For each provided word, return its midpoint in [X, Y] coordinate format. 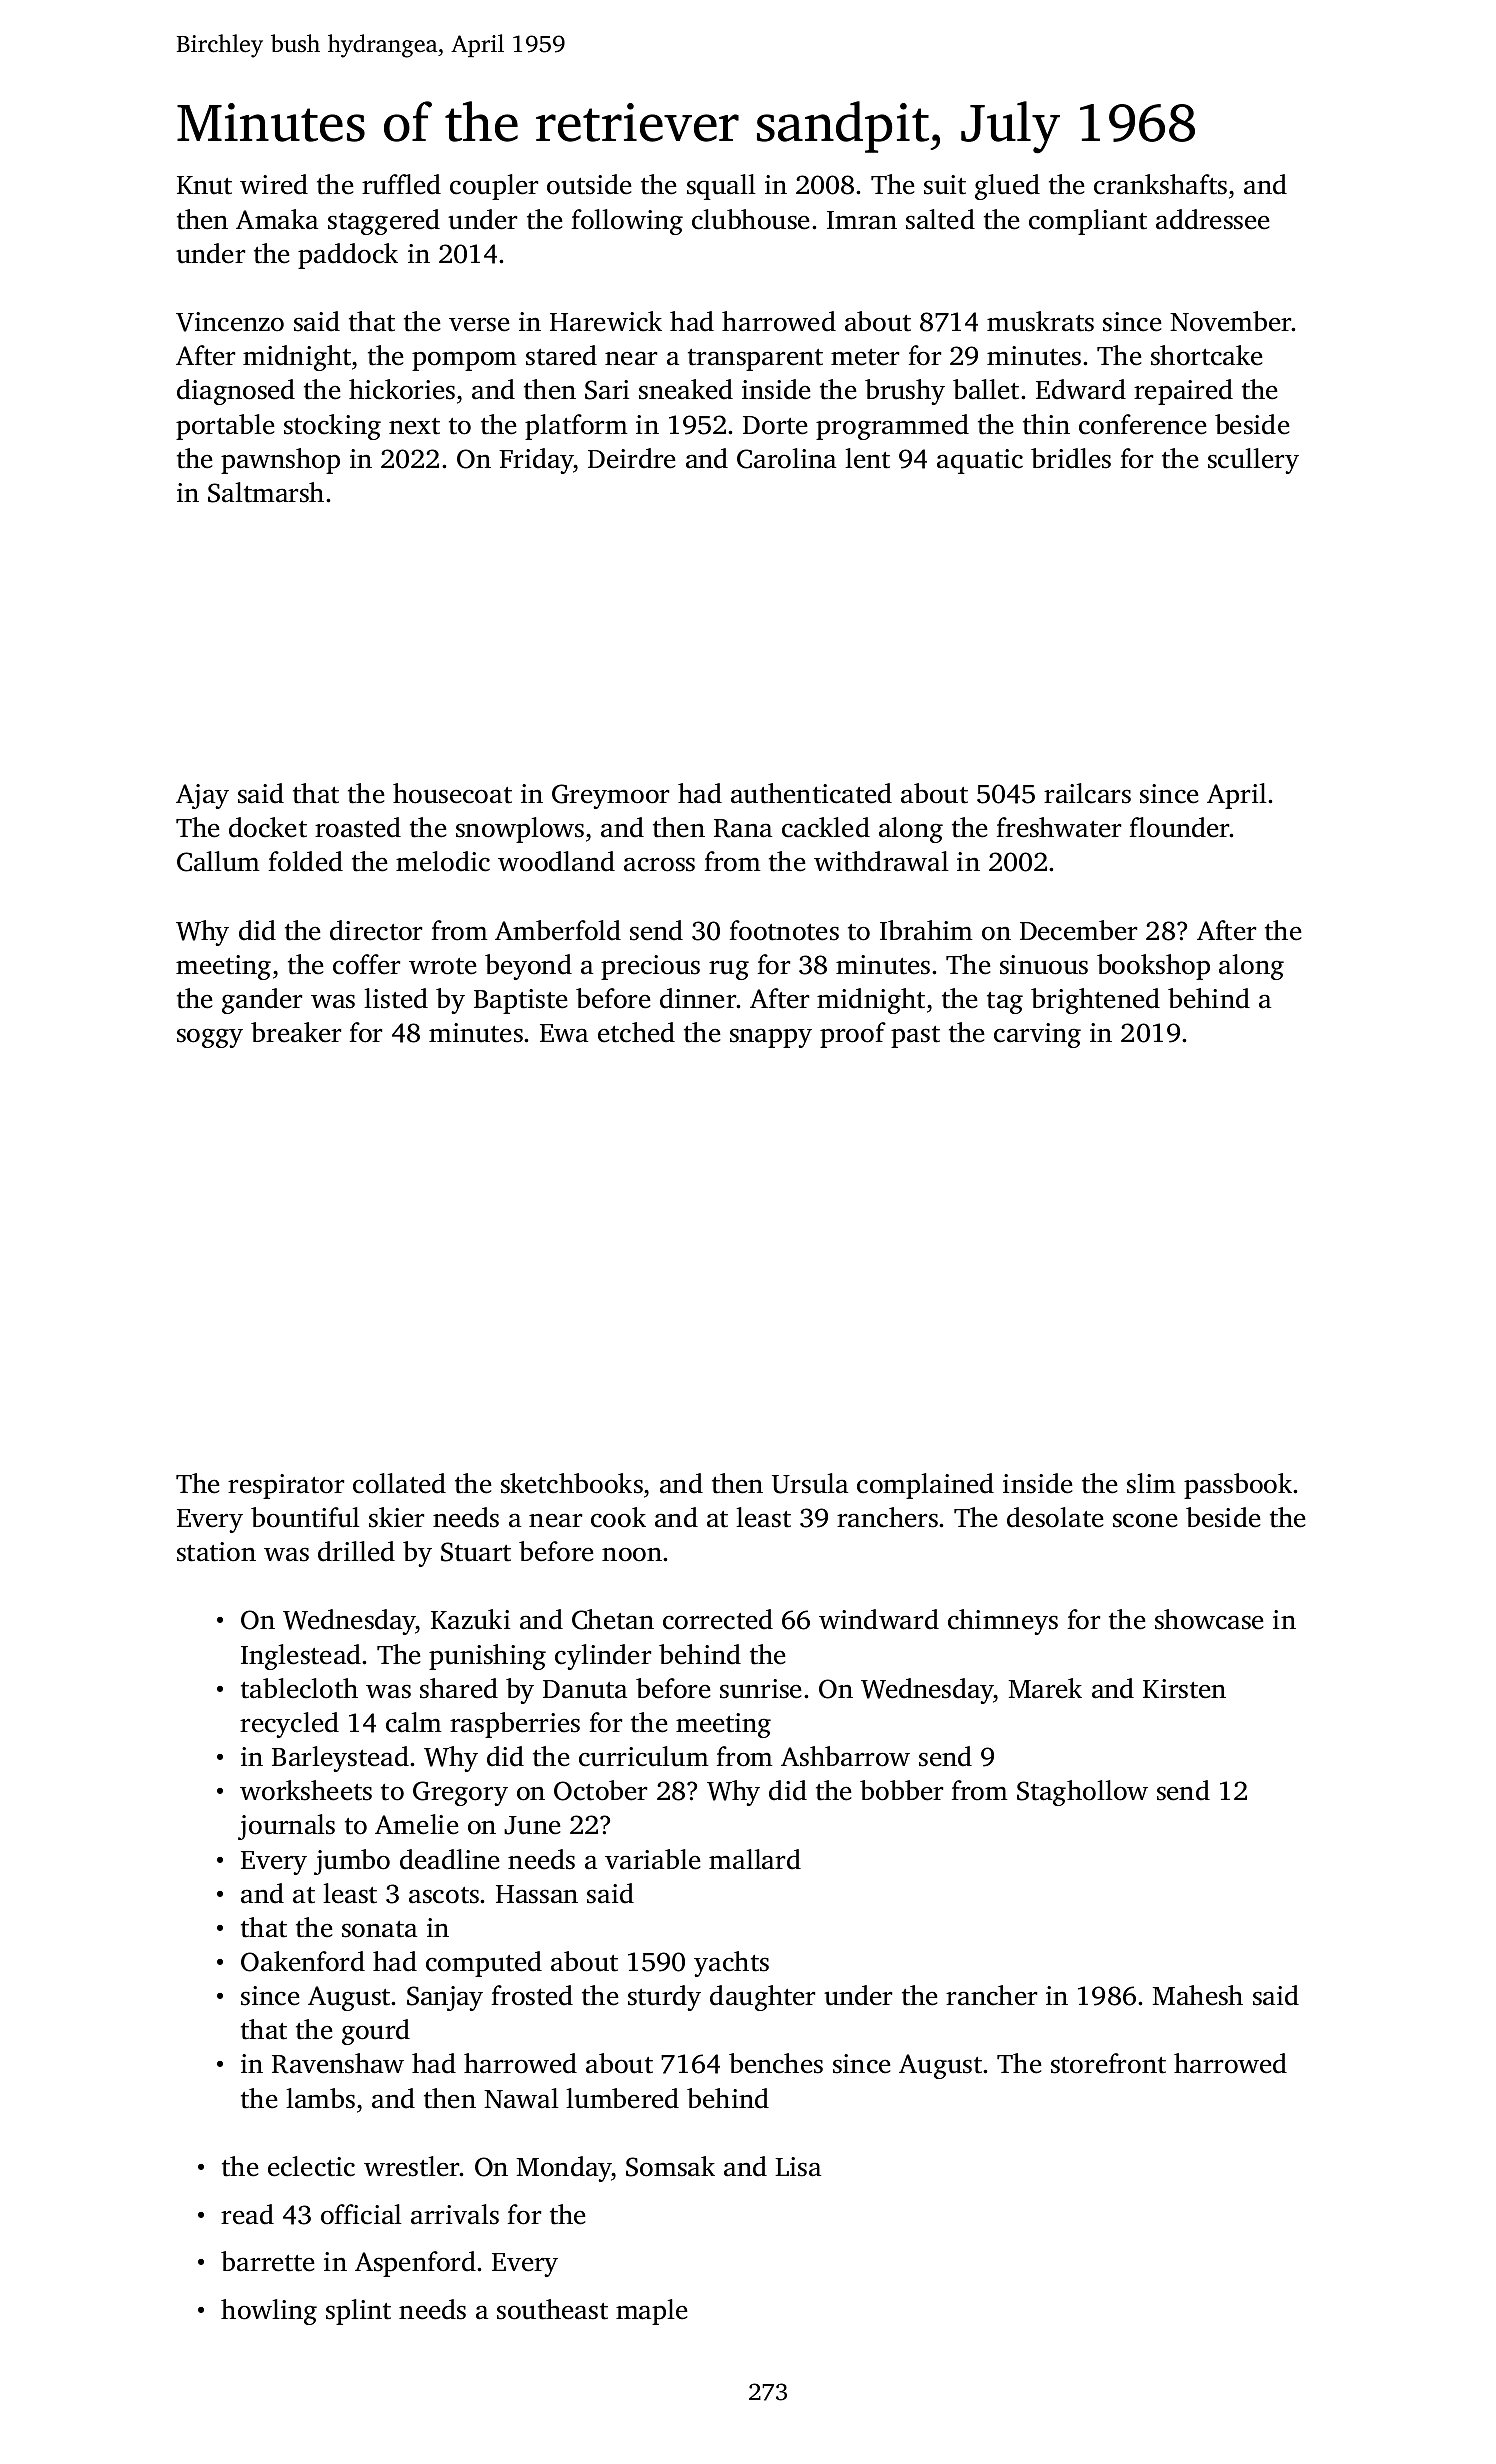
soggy [210, 1038]
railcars [1087, 793]
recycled [289, 1725]
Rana [743, 828]
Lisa [798, 2167]
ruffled [401, 184]
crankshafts [1160, 184]
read [247, 2214]
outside [589, 184]
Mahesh [1198, 1995]
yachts [731, 1964]
